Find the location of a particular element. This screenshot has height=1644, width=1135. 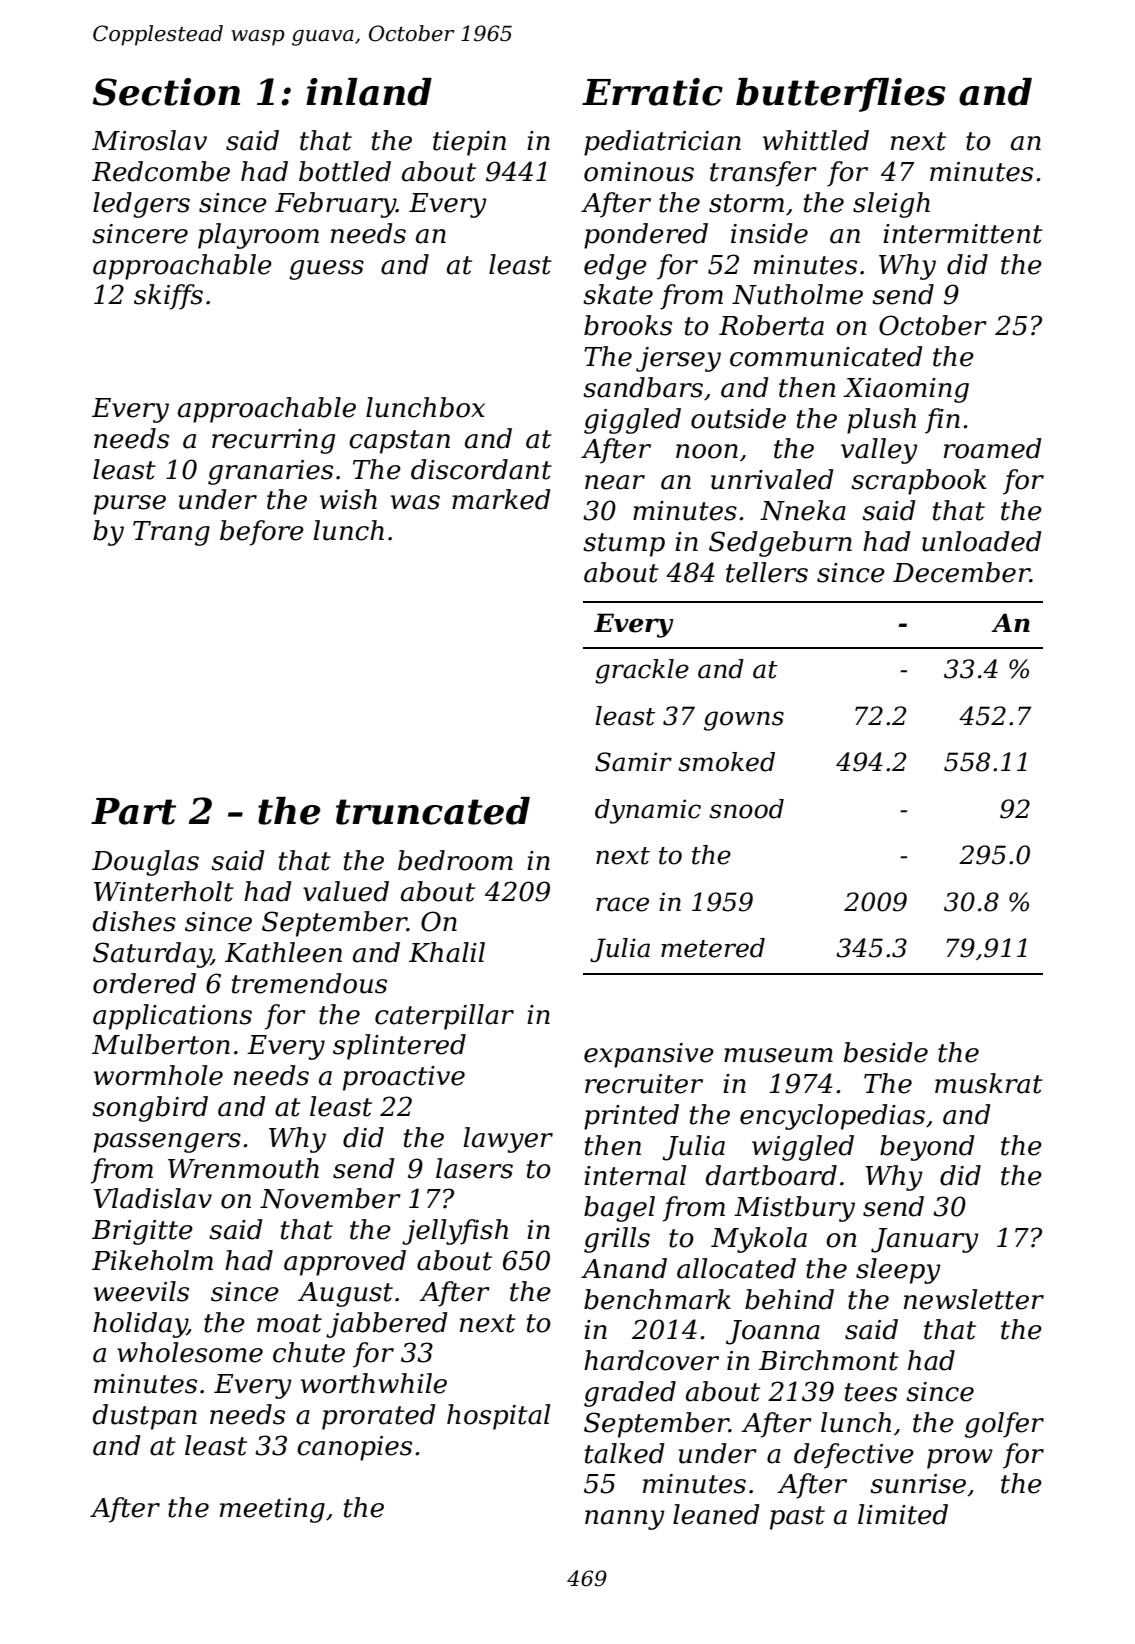

Redcombe is located at coordinates (161, 171).
